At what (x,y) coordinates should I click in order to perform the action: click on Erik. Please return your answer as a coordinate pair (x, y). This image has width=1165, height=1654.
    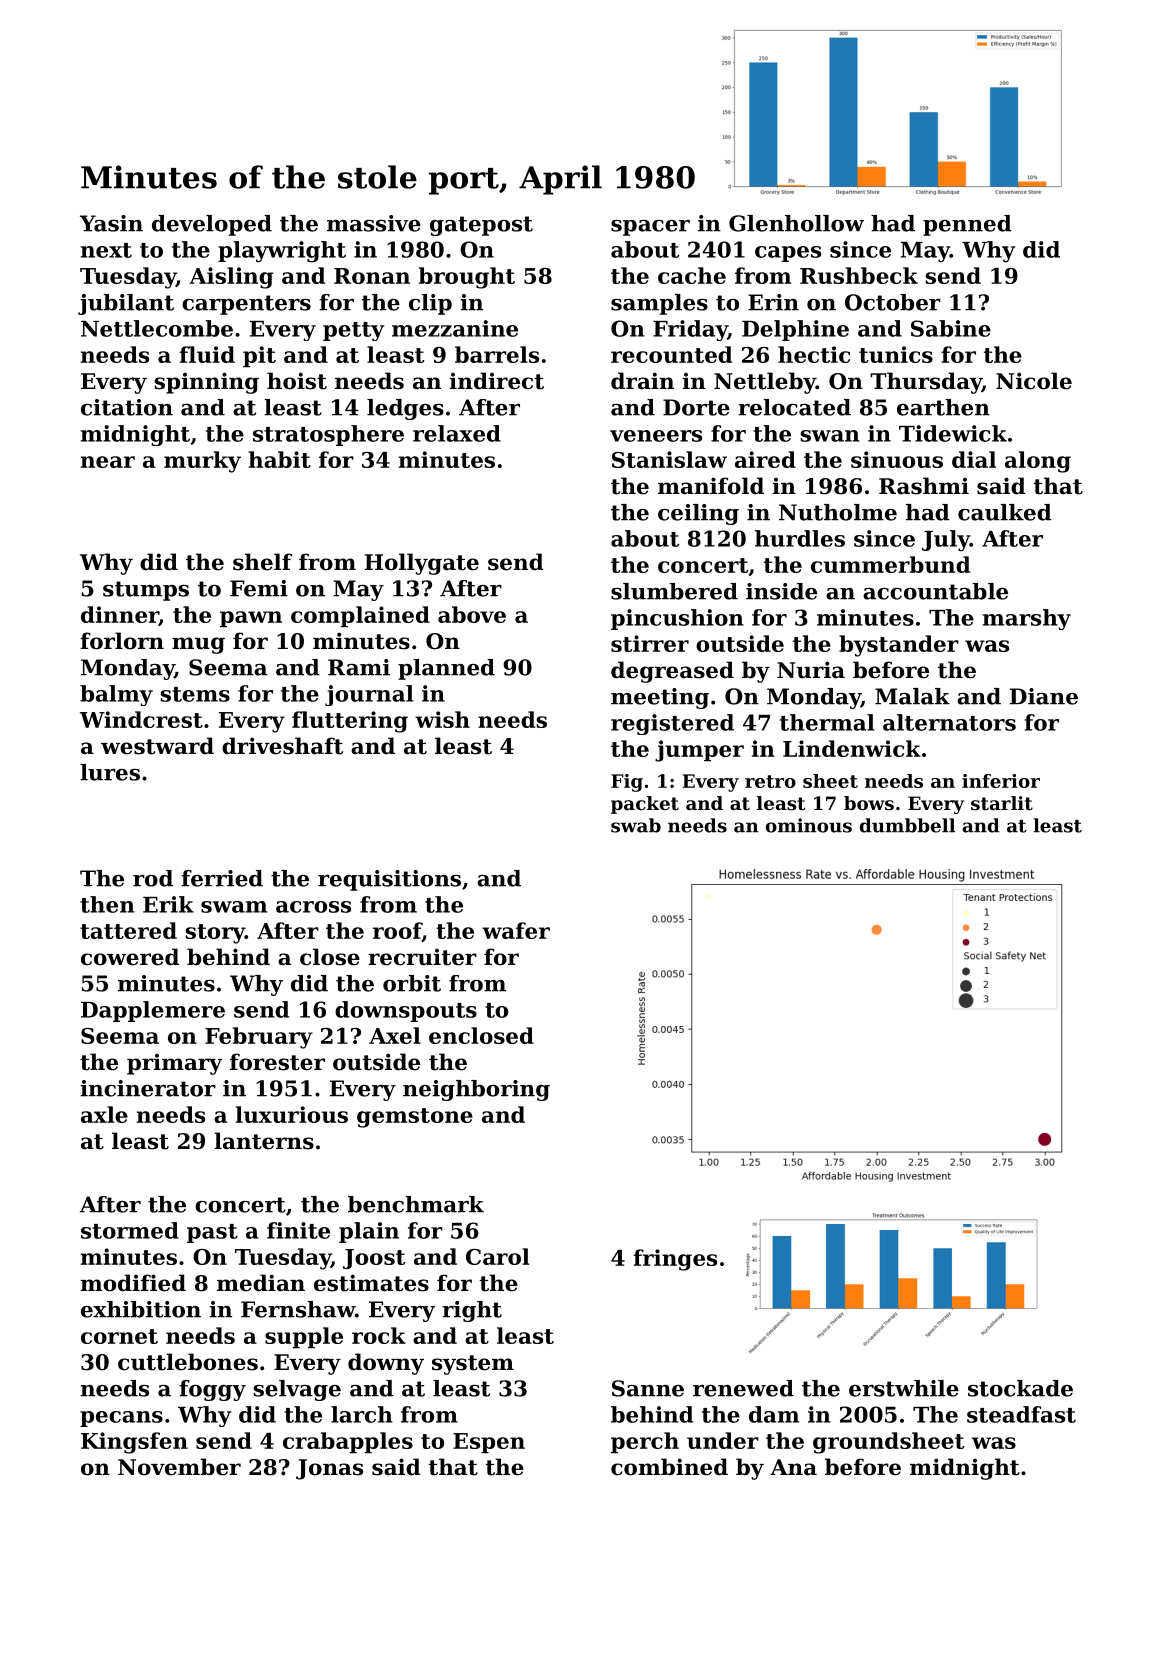
    Looking at the image, I should click on (168, 904).
